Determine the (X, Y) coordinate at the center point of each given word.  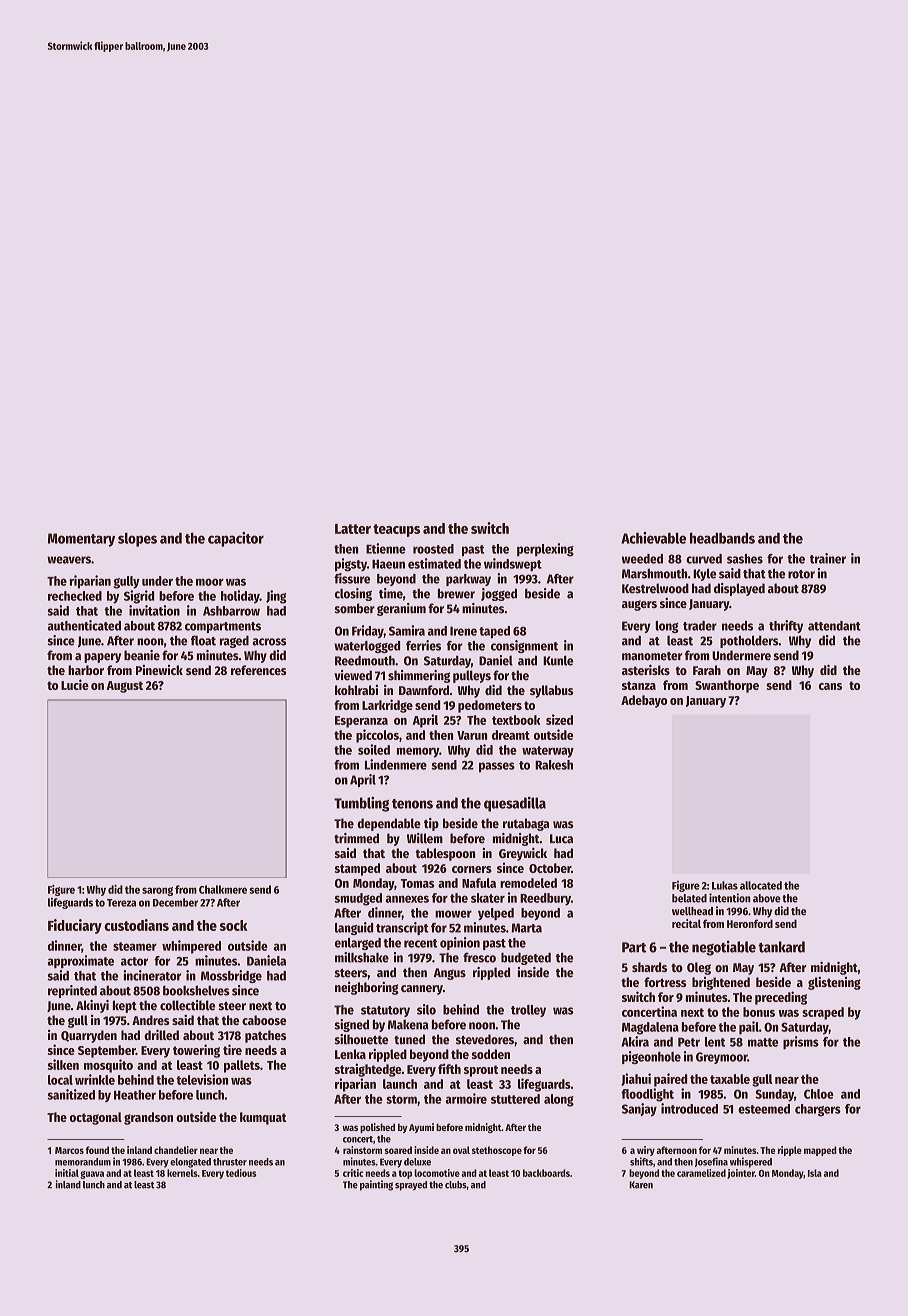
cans (830, 686)
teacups (396, 530)
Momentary (81, 540)
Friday (368, 631)
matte (763, 1042)
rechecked (75, 596)
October (550, 868)
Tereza (121, 903)
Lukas (725, 885)
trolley (528, 1011)
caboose (264, 1020)
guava (92, 1175)
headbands (722, 538)
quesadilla (515, 804)
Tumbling (361, 804)
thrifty (786, 626)
